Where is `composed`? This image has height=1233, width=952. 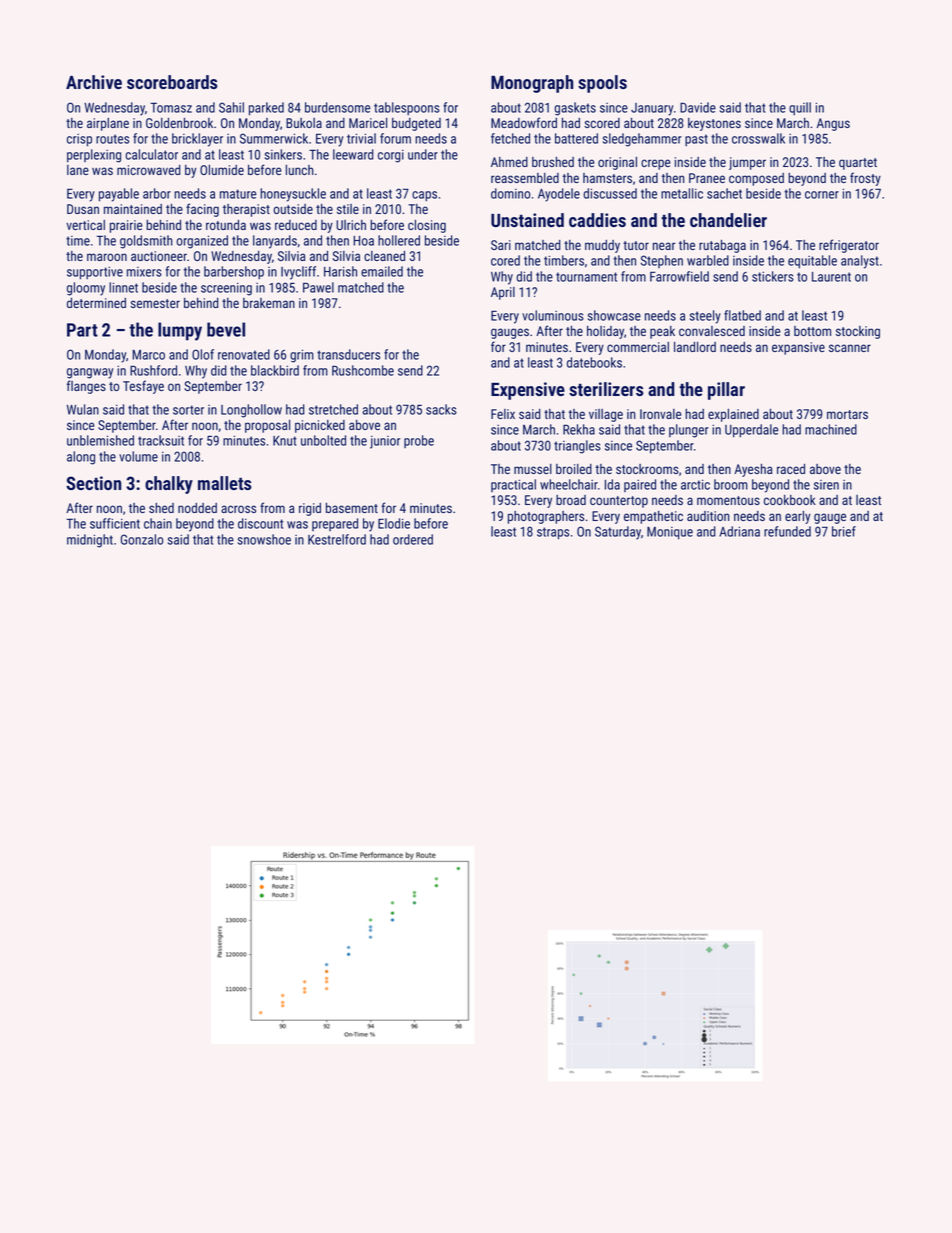 composed is located at coordinates (756, 179).
